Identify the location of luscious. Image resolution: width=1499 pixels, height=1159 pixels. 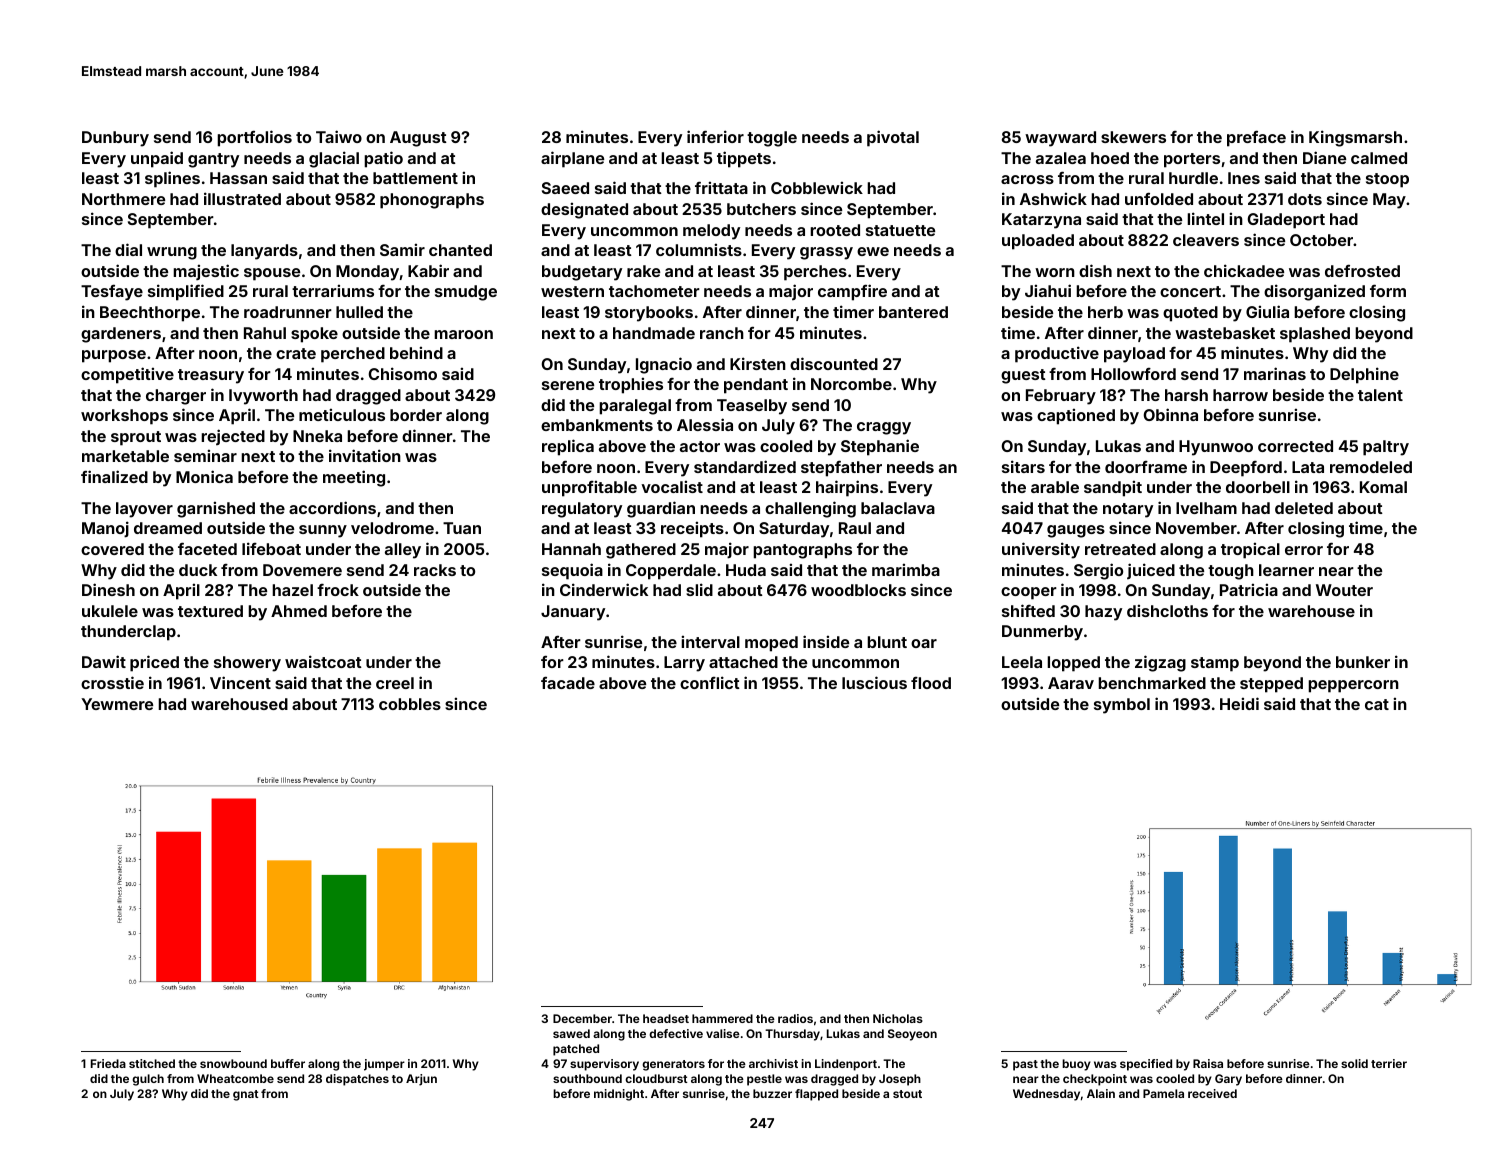
(874, 682).
